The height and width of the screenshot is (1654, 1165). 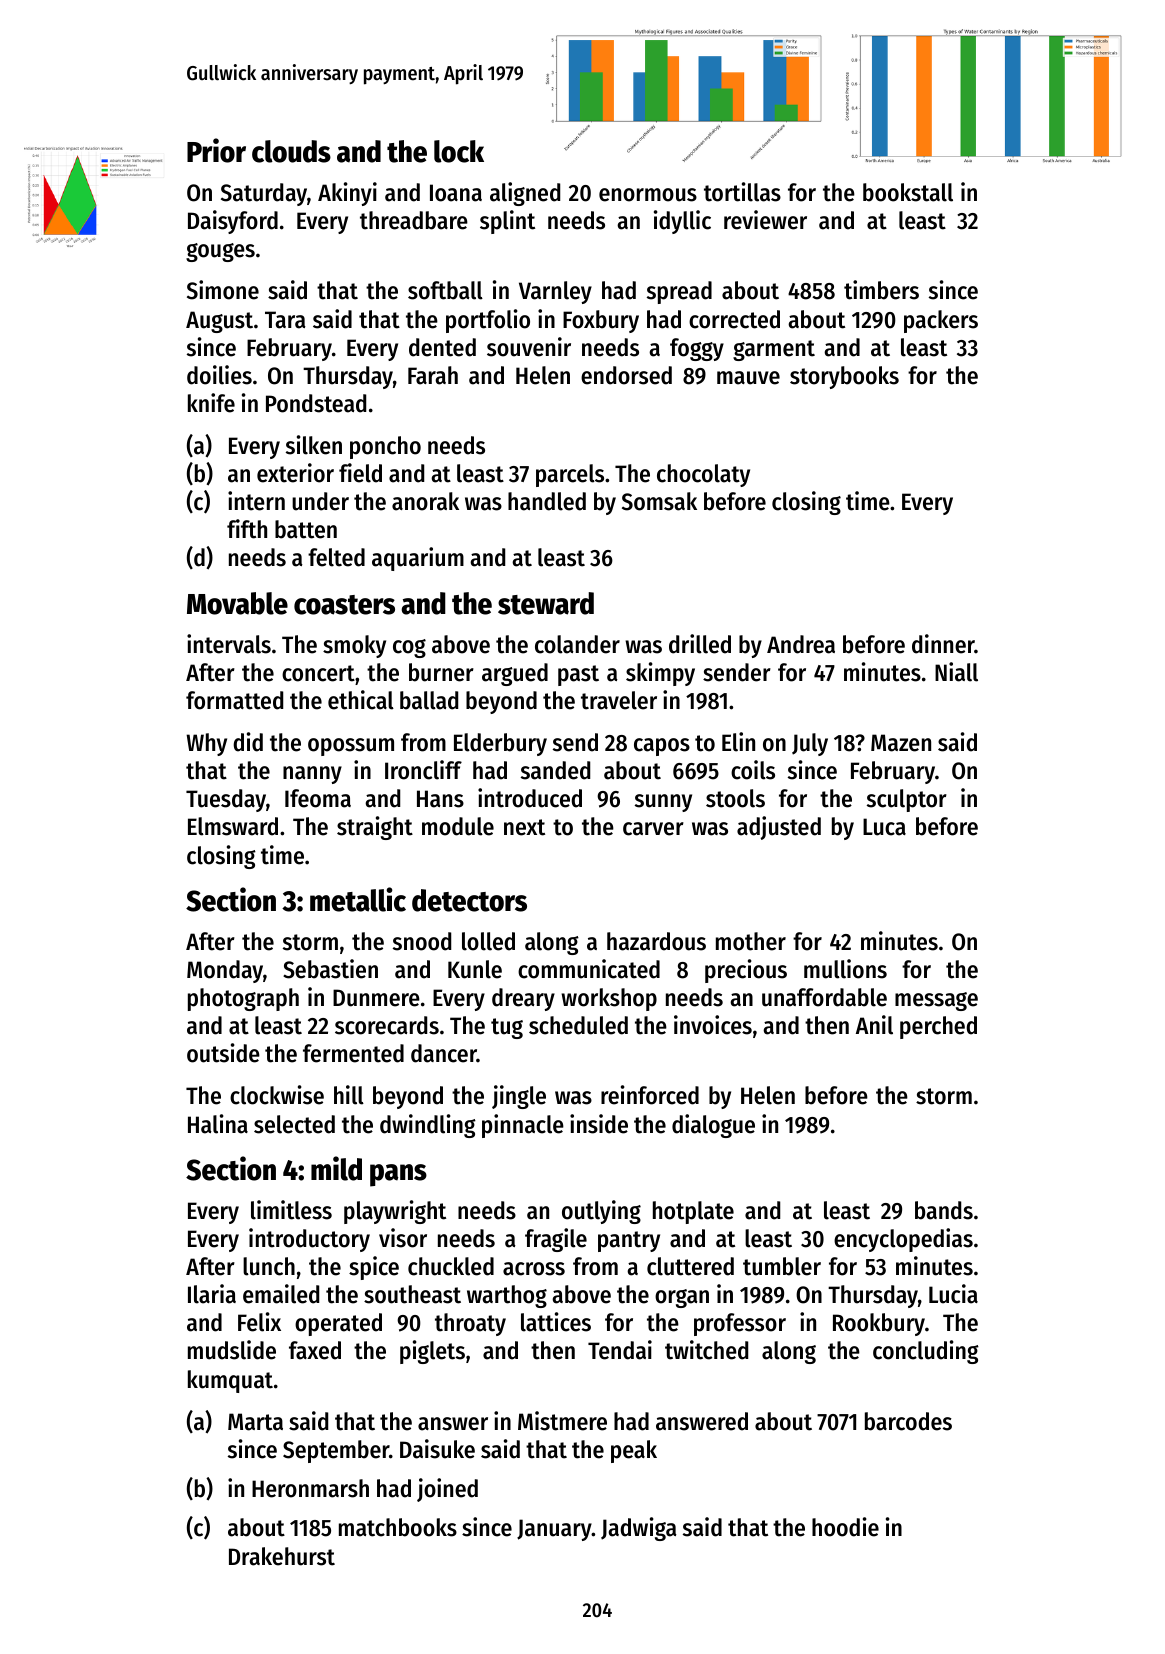 What do you see at coordinates (255, 1422) in the screenshot?
I see `Marta` at bounding box center [255, 1422].
